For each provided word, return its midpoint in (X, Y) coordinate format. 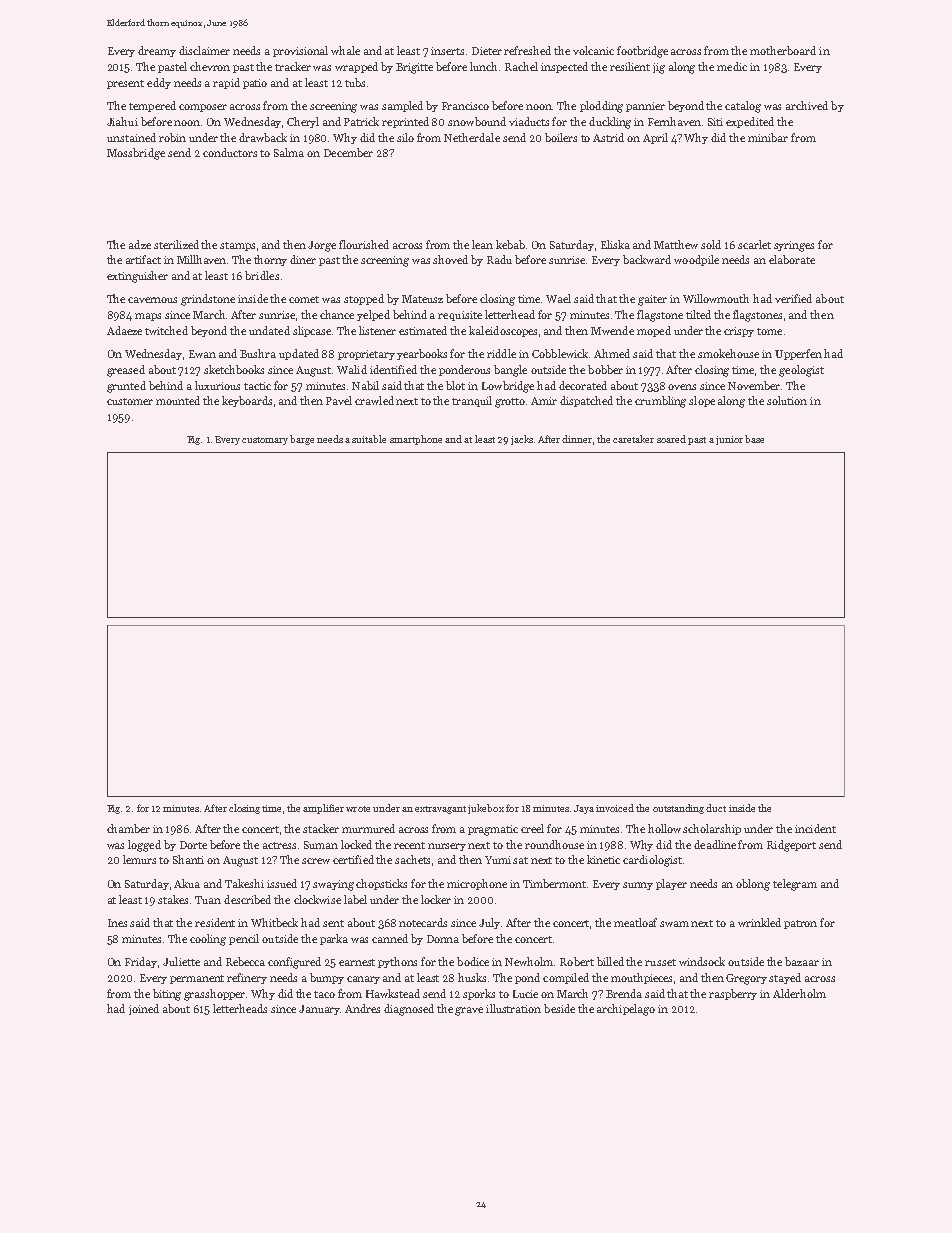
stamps (237, 246)
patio (255, 84)
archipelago (626, 1010)
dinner (577, 439)
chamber (128, 828)
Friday (141, 962)
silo (405, 137)
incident (815, 828)
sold (711, 244)
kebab (510, 244)
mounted (178, 400)
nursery (447, 847)
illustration (513, 1008)
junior (729, 440)
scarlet (754, 244)
